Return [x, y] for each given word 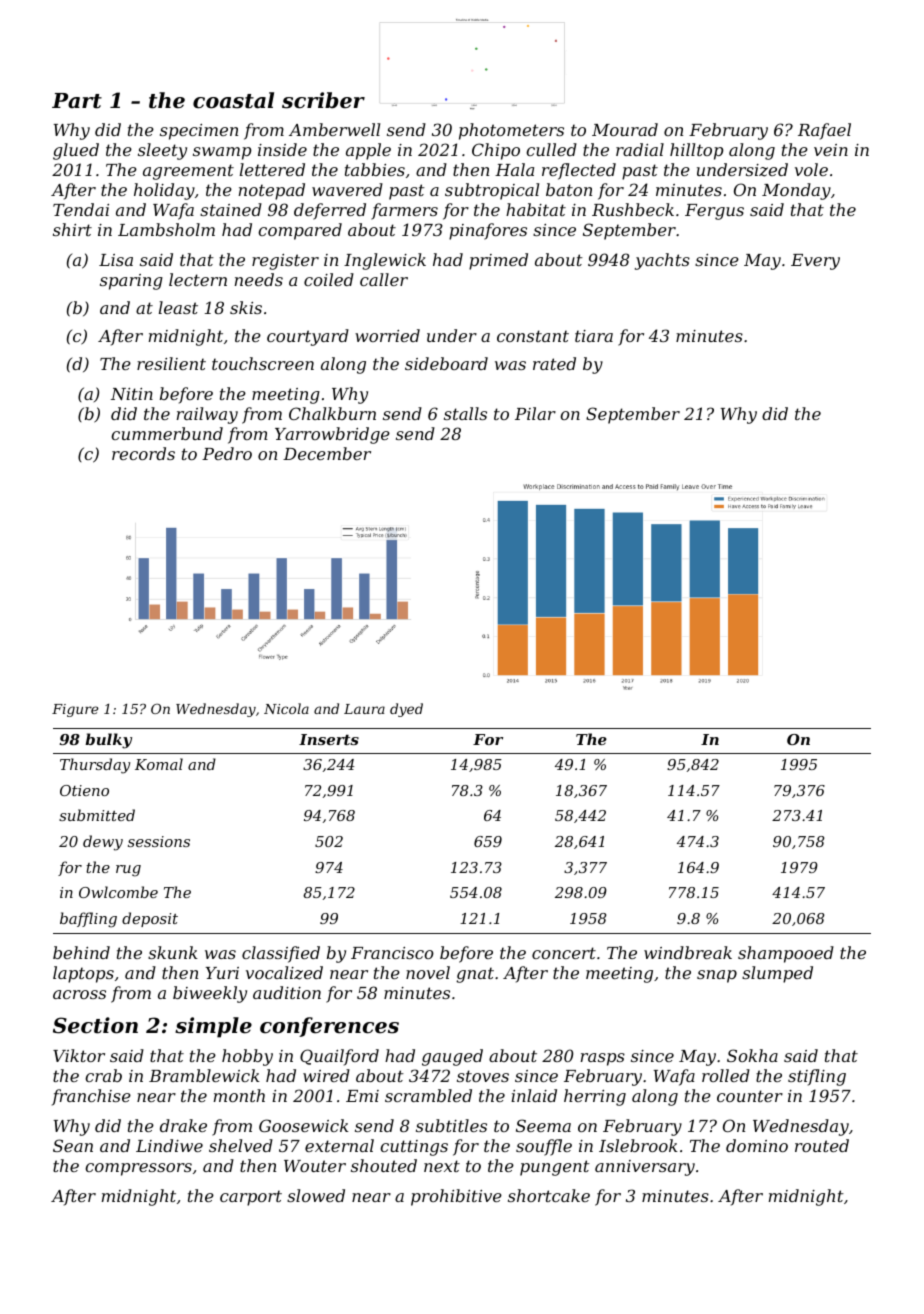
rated [554, 363]
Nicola [286, 708]
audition [287, 992]
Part [77, 101]
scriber [323, 100]
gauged [452, 1057]
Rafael [824, 131]
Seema [543, 1125]
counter [750, 1096]
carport [251, 1198]
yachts [662, 261]
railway [207, 415]
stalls [465, 413]
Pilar [535, 413]
